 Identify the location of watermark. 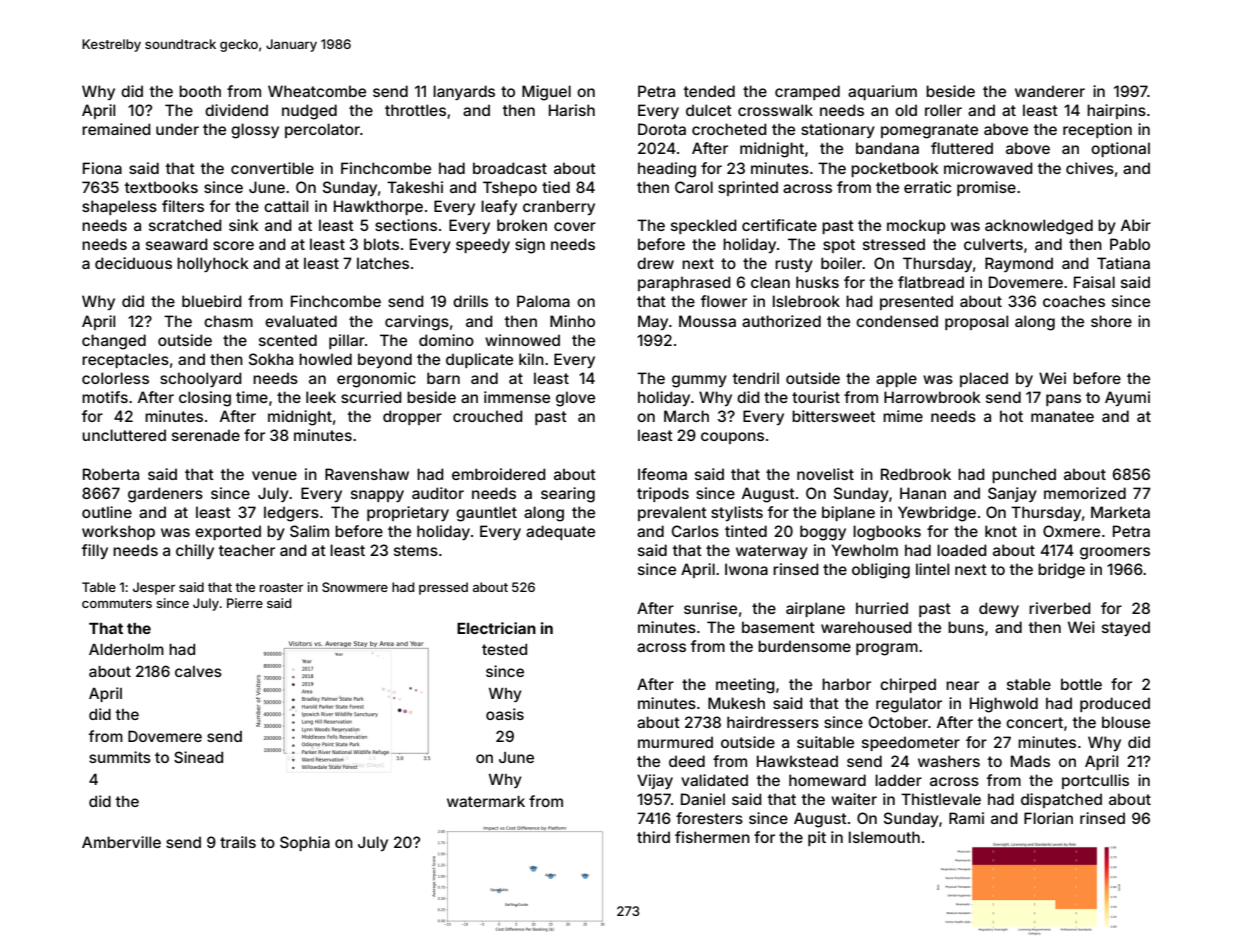
(486, 801).
